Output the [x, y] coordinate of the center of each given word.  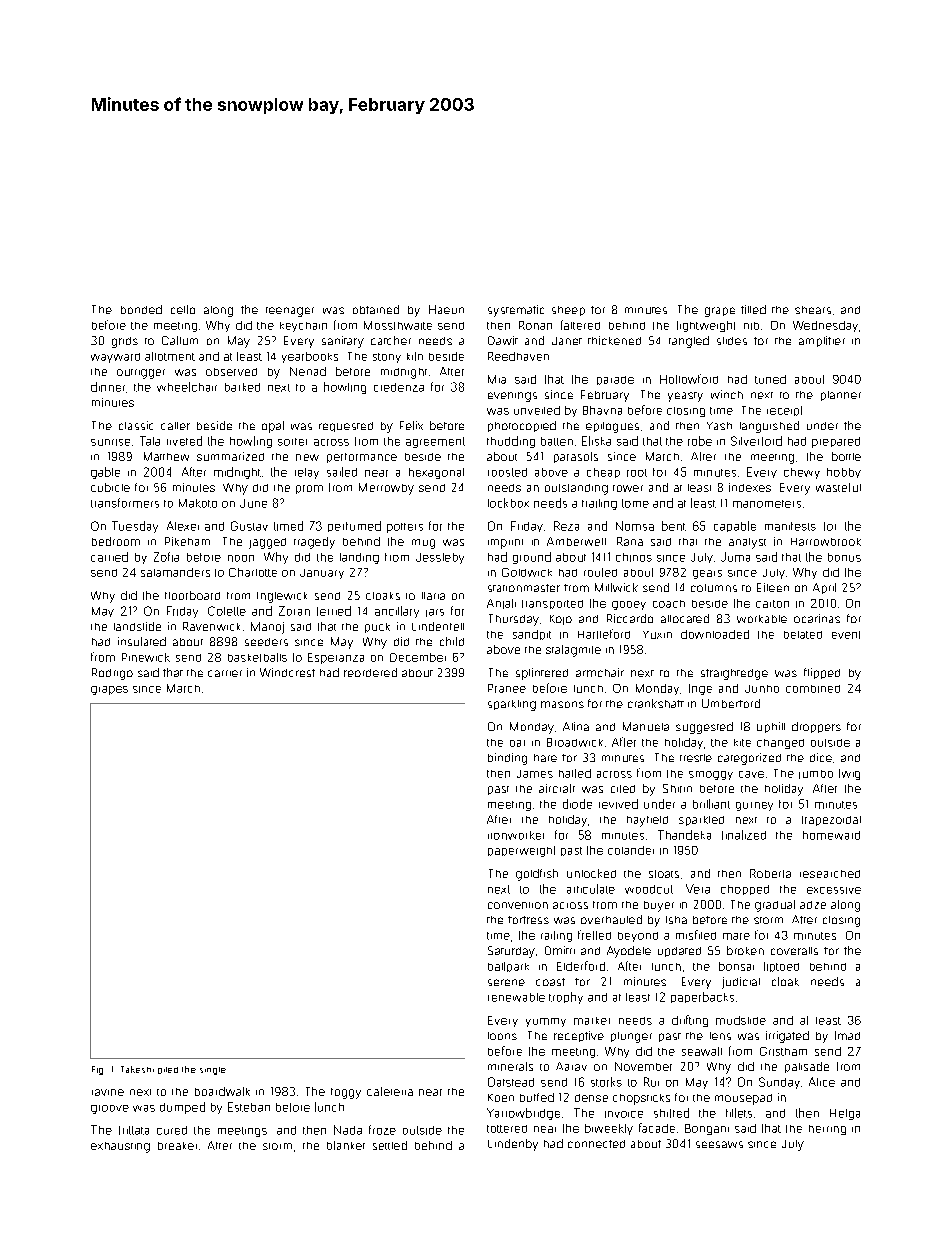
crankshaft [656, 703]
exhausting [120, 1147]
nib [751, 326]
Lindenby [513, 1145]
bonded [141, 309]
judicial [741, 983]
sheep [568, 311]
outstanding [576, 489]
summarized [230, 456]
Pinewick [146, 657]
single [213, 1071]
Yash [719, 426]
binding [507, 759]
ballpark [508, 967]
